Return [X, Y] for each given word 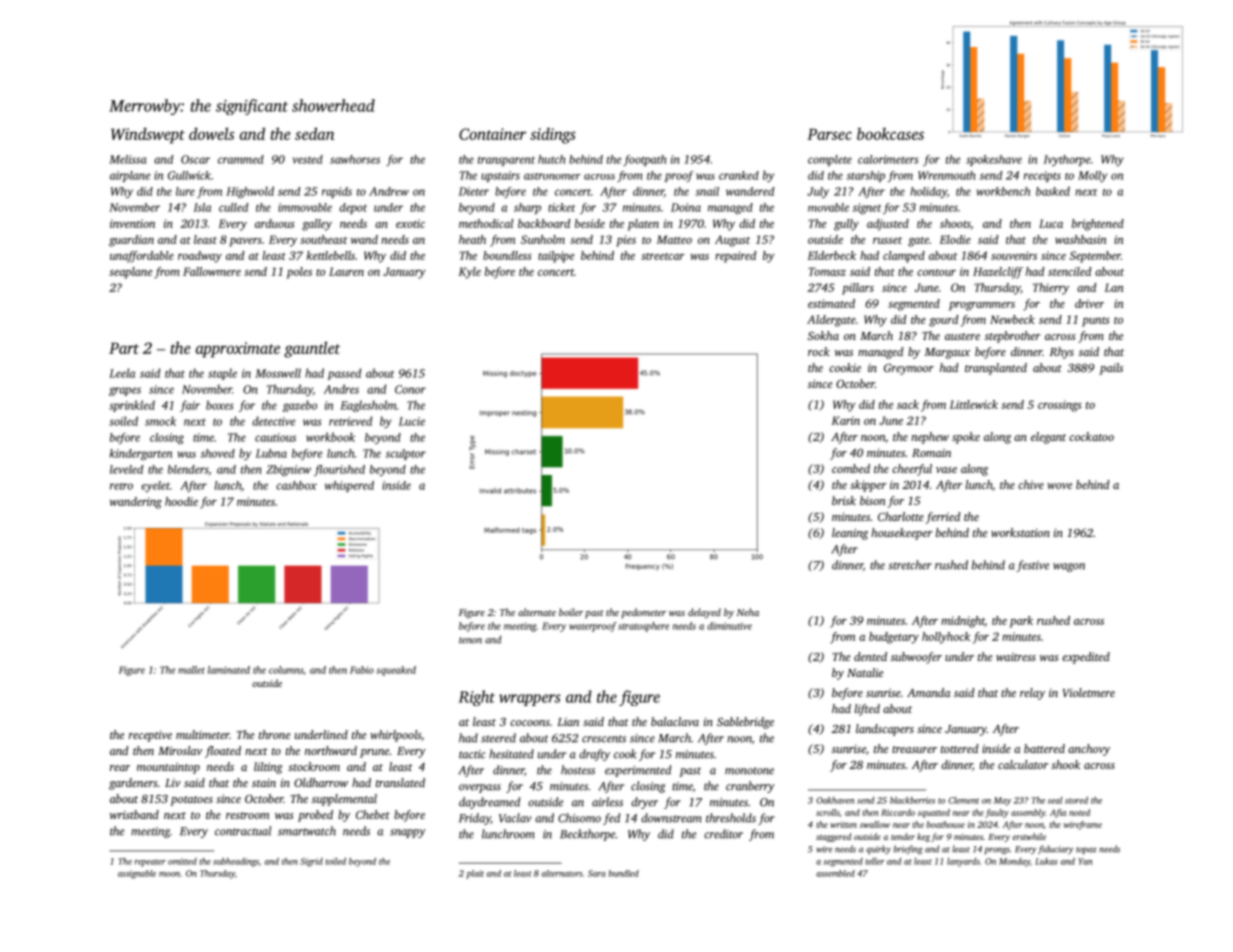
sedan [314, 133]
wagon [1069, 567]
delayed [704, 613]
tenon [470, 640]
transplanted [996, 369]
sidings [553, 136]
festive [1033, 566]
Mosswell [278, 373]
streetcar [663, 256]
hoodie [181, 501]
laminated [229, 670]
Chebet [373, 814]
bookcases [890, 134]
